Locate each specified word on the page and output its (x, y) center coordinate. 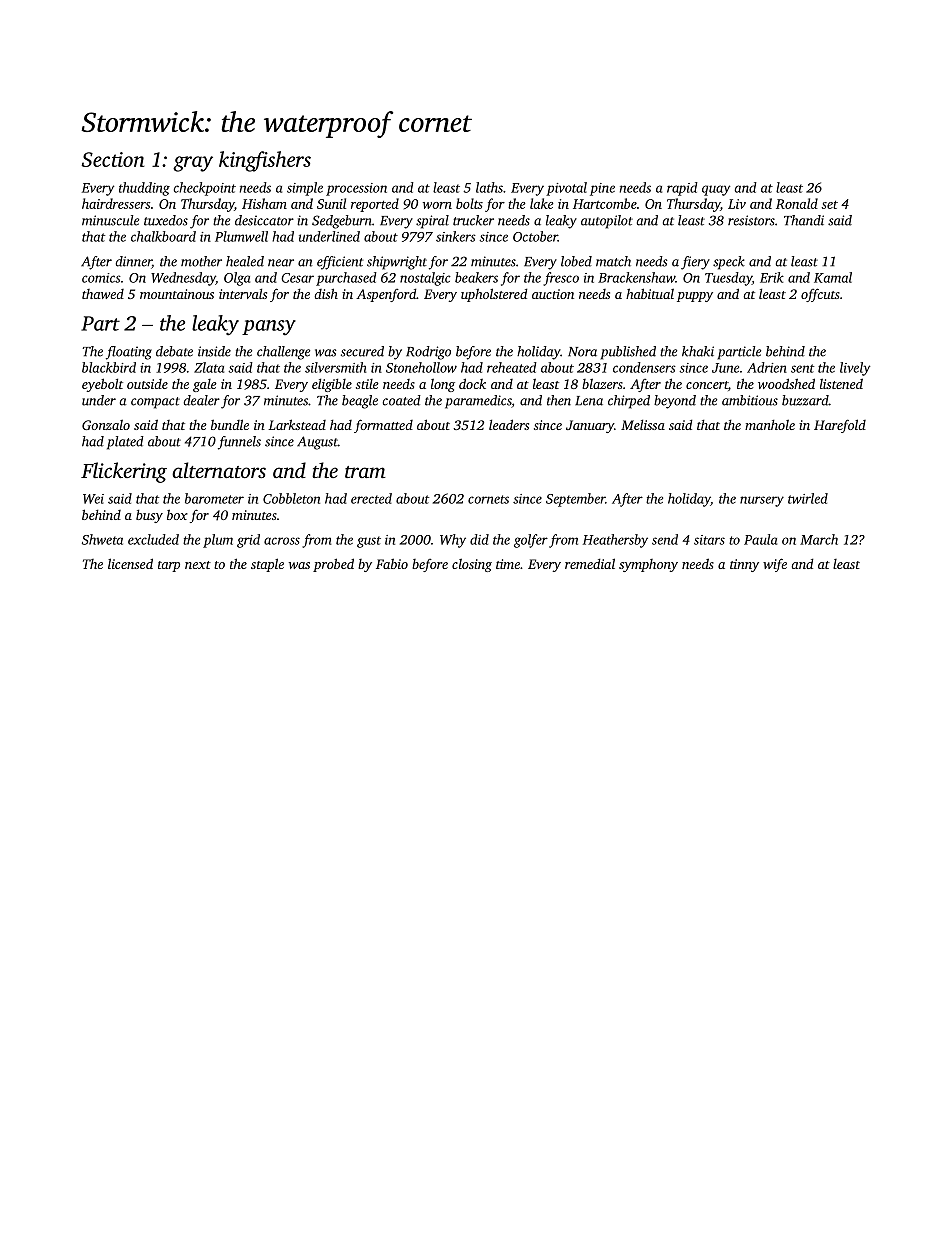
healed (245, 261)
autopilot (607, 222)
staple (267, 565)
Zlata (209, 367)
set (829, 204)
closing (472, 565)
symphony (648, 565)
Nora (582, 352)
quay (716, 190)
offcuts (820, 295)
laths (489, 187)
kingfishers (265, 161)
